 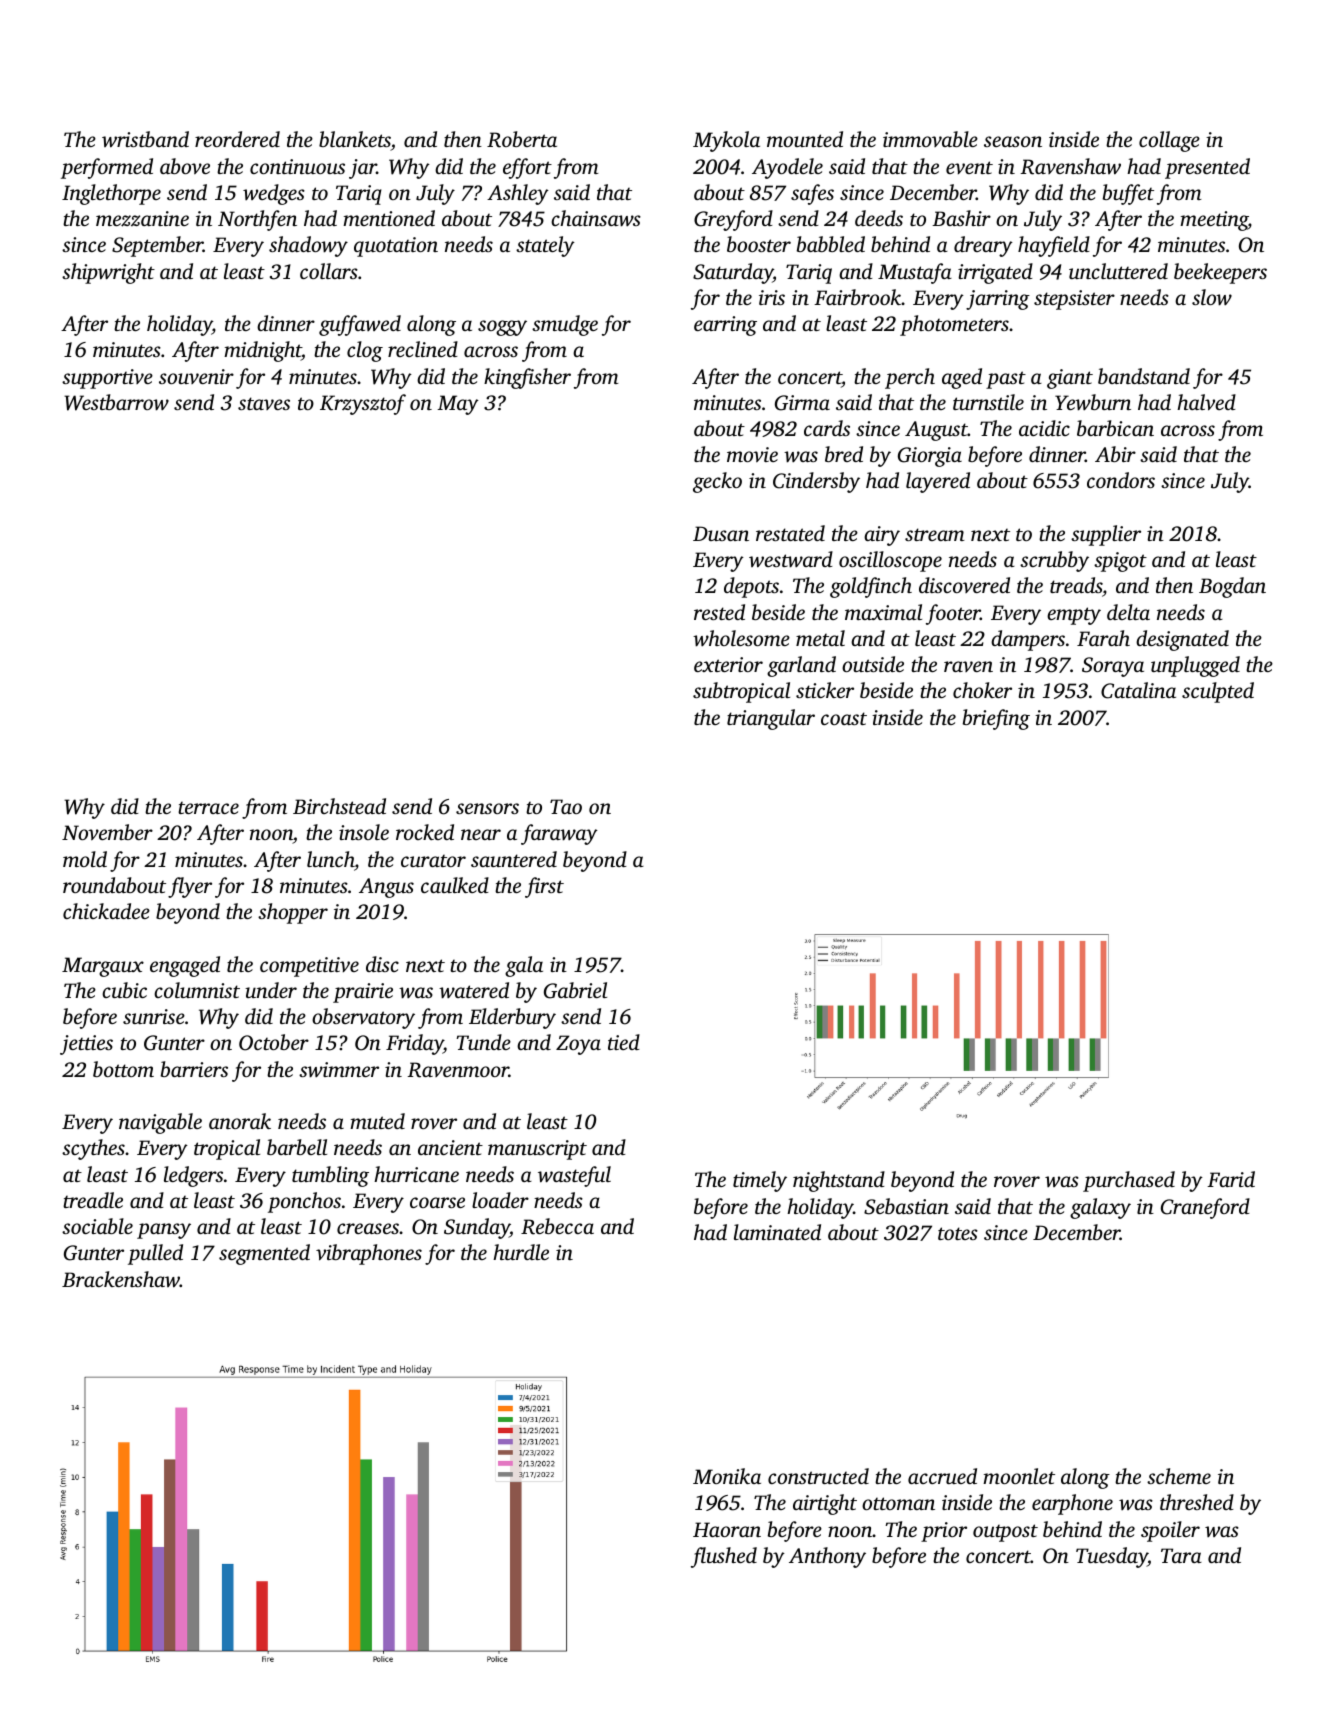 I want to click on flushed, so click(x=724, y=1557).
